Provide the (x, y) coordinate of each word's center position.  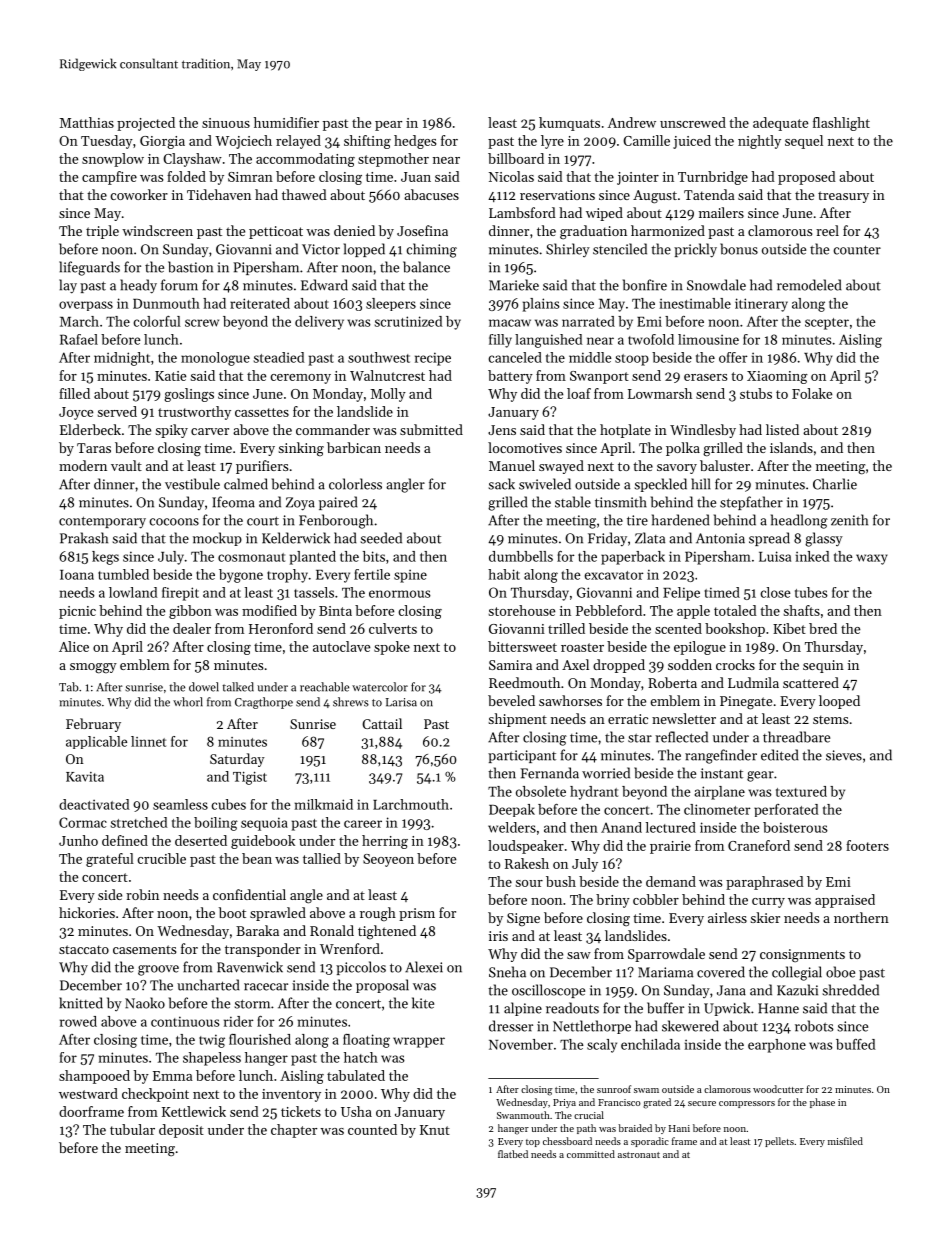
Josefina (422, 230)
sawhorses (570, 700)
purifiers (262, 467)
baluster (725, 465)
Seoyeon (388, 860)
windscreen (157, 230)
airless (727, 917)
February (93, 725)
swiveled (545, 484)
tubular (132, 1129)
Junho (78, 840)
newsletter (684, 718)
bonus (739, 249)
